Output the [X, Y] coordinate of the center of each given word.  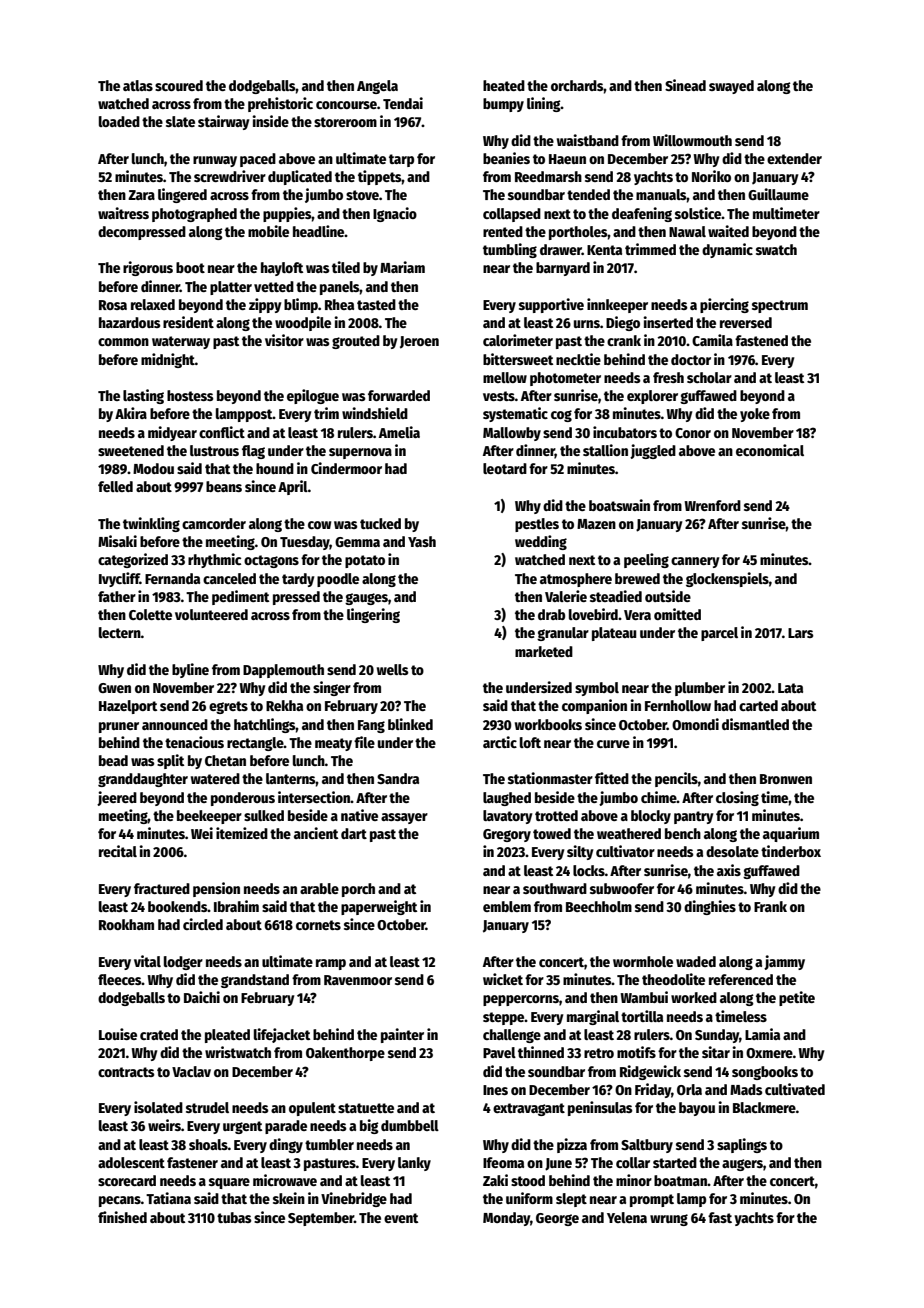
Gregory [507, 835]
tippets [380, 177]
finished [122, 1217]
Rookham [126, 924]
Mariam [402, 267]
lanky [414, 1164]
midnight [168, 360]
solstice [698, 213]
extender [794, 158]
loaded [119, 121]
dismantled [755, 724]
